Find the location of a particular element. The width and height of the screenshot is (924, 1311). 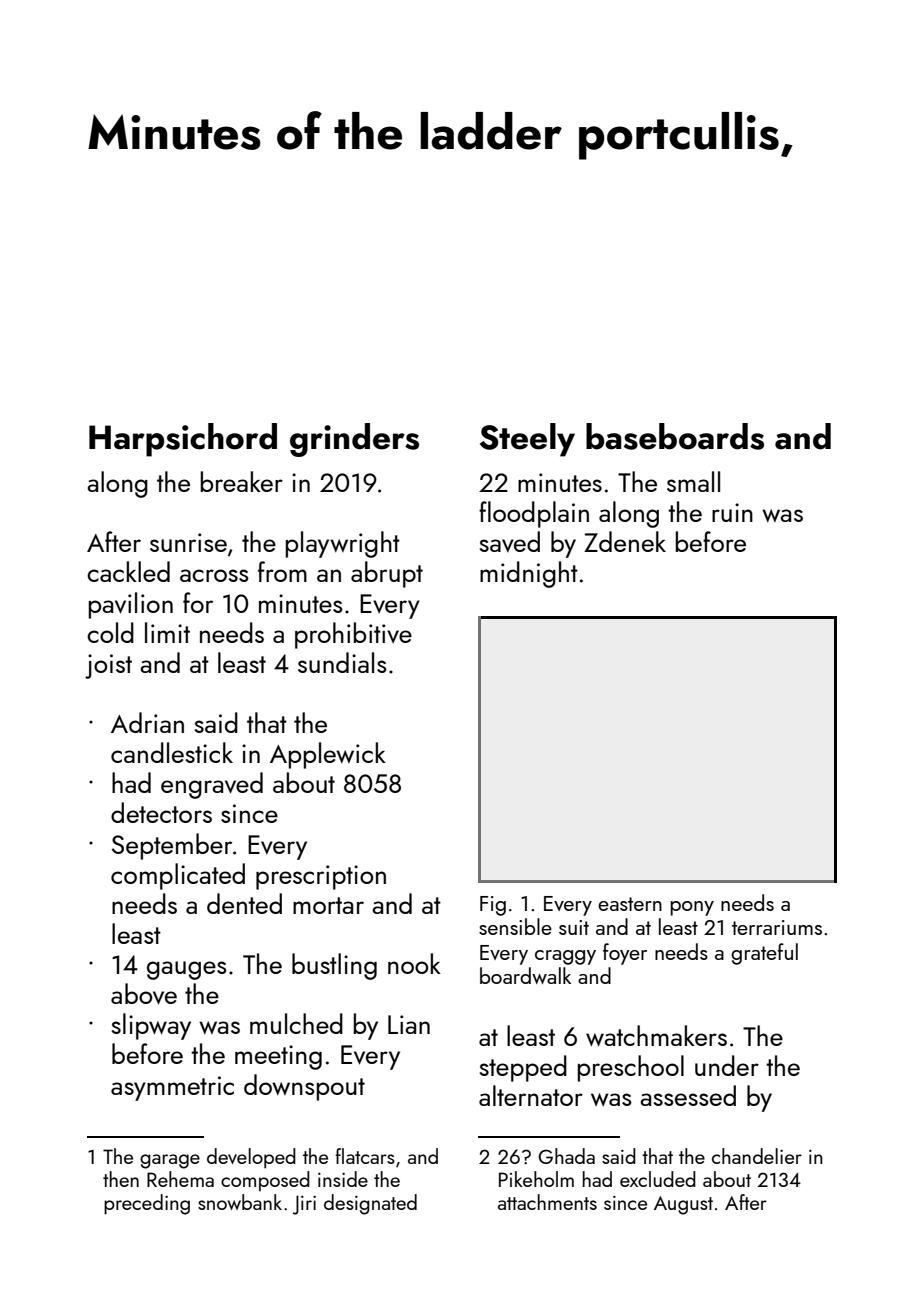

downspout is located at coordinates (304, 1087).
